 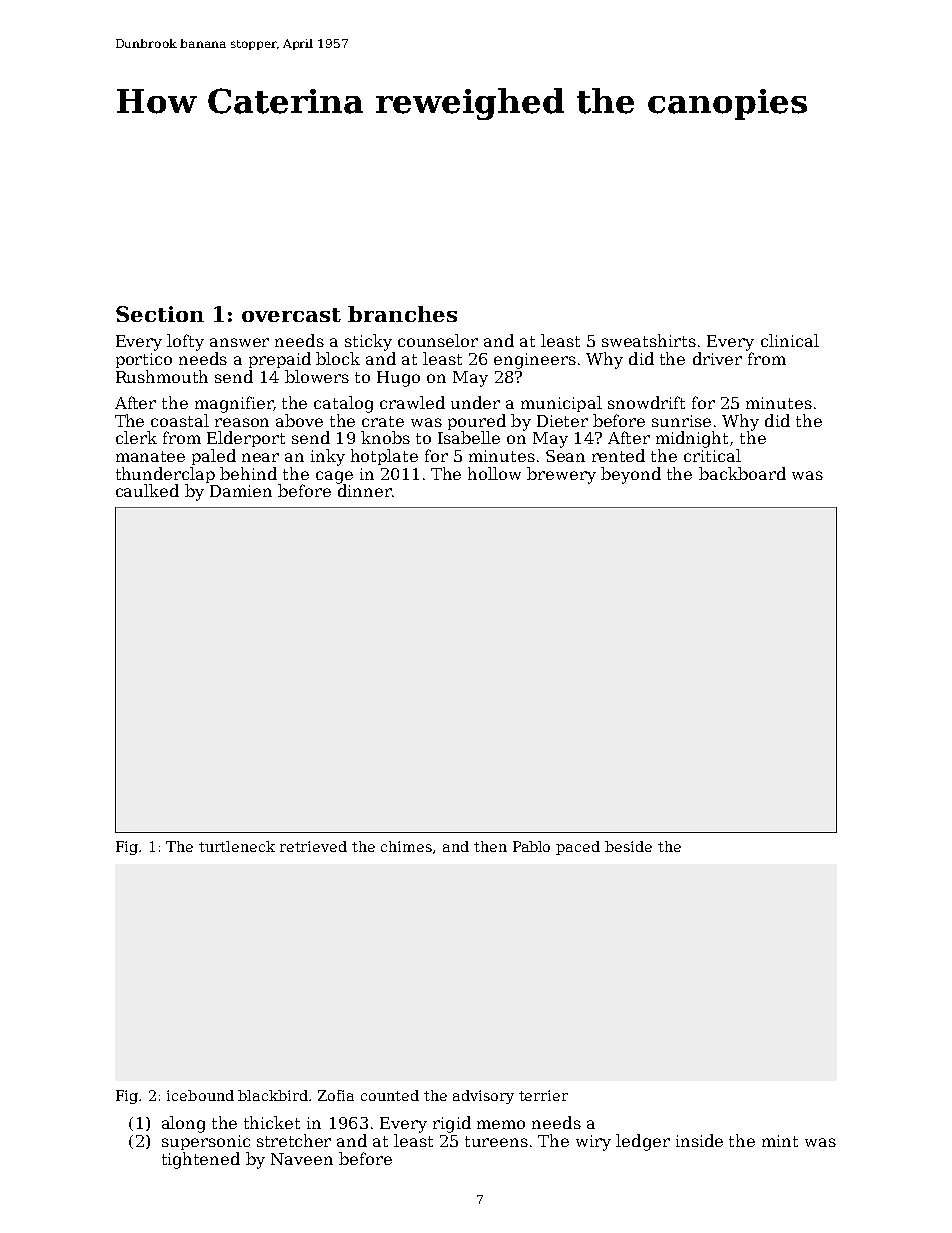 What do you see at coordinates (144, 360) in the screenshot?
I see `portico` at bounding box center [144, 360].
